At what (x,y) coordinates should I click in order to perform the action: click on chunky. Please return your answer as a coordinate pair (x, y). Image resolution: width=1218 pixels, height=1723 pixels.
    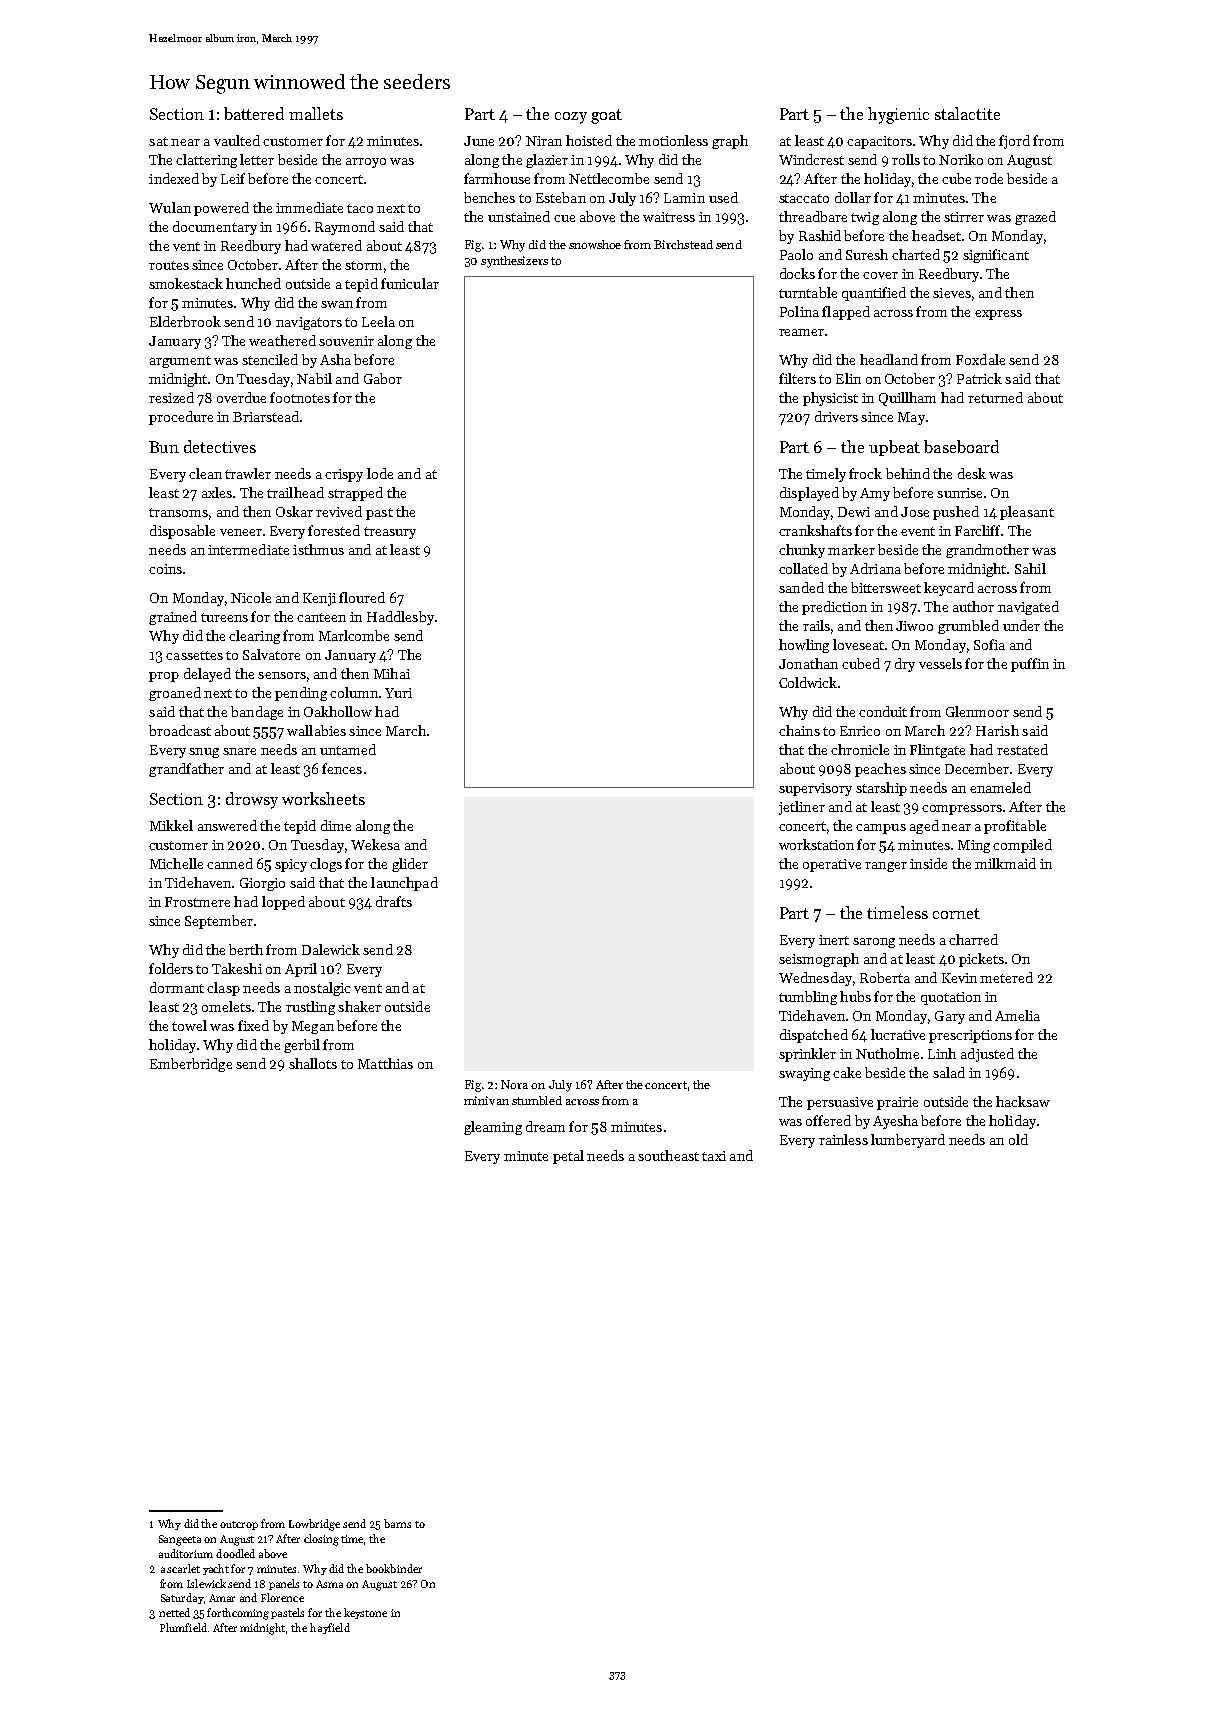
    Looking at the image, I should click on (802, 551).
